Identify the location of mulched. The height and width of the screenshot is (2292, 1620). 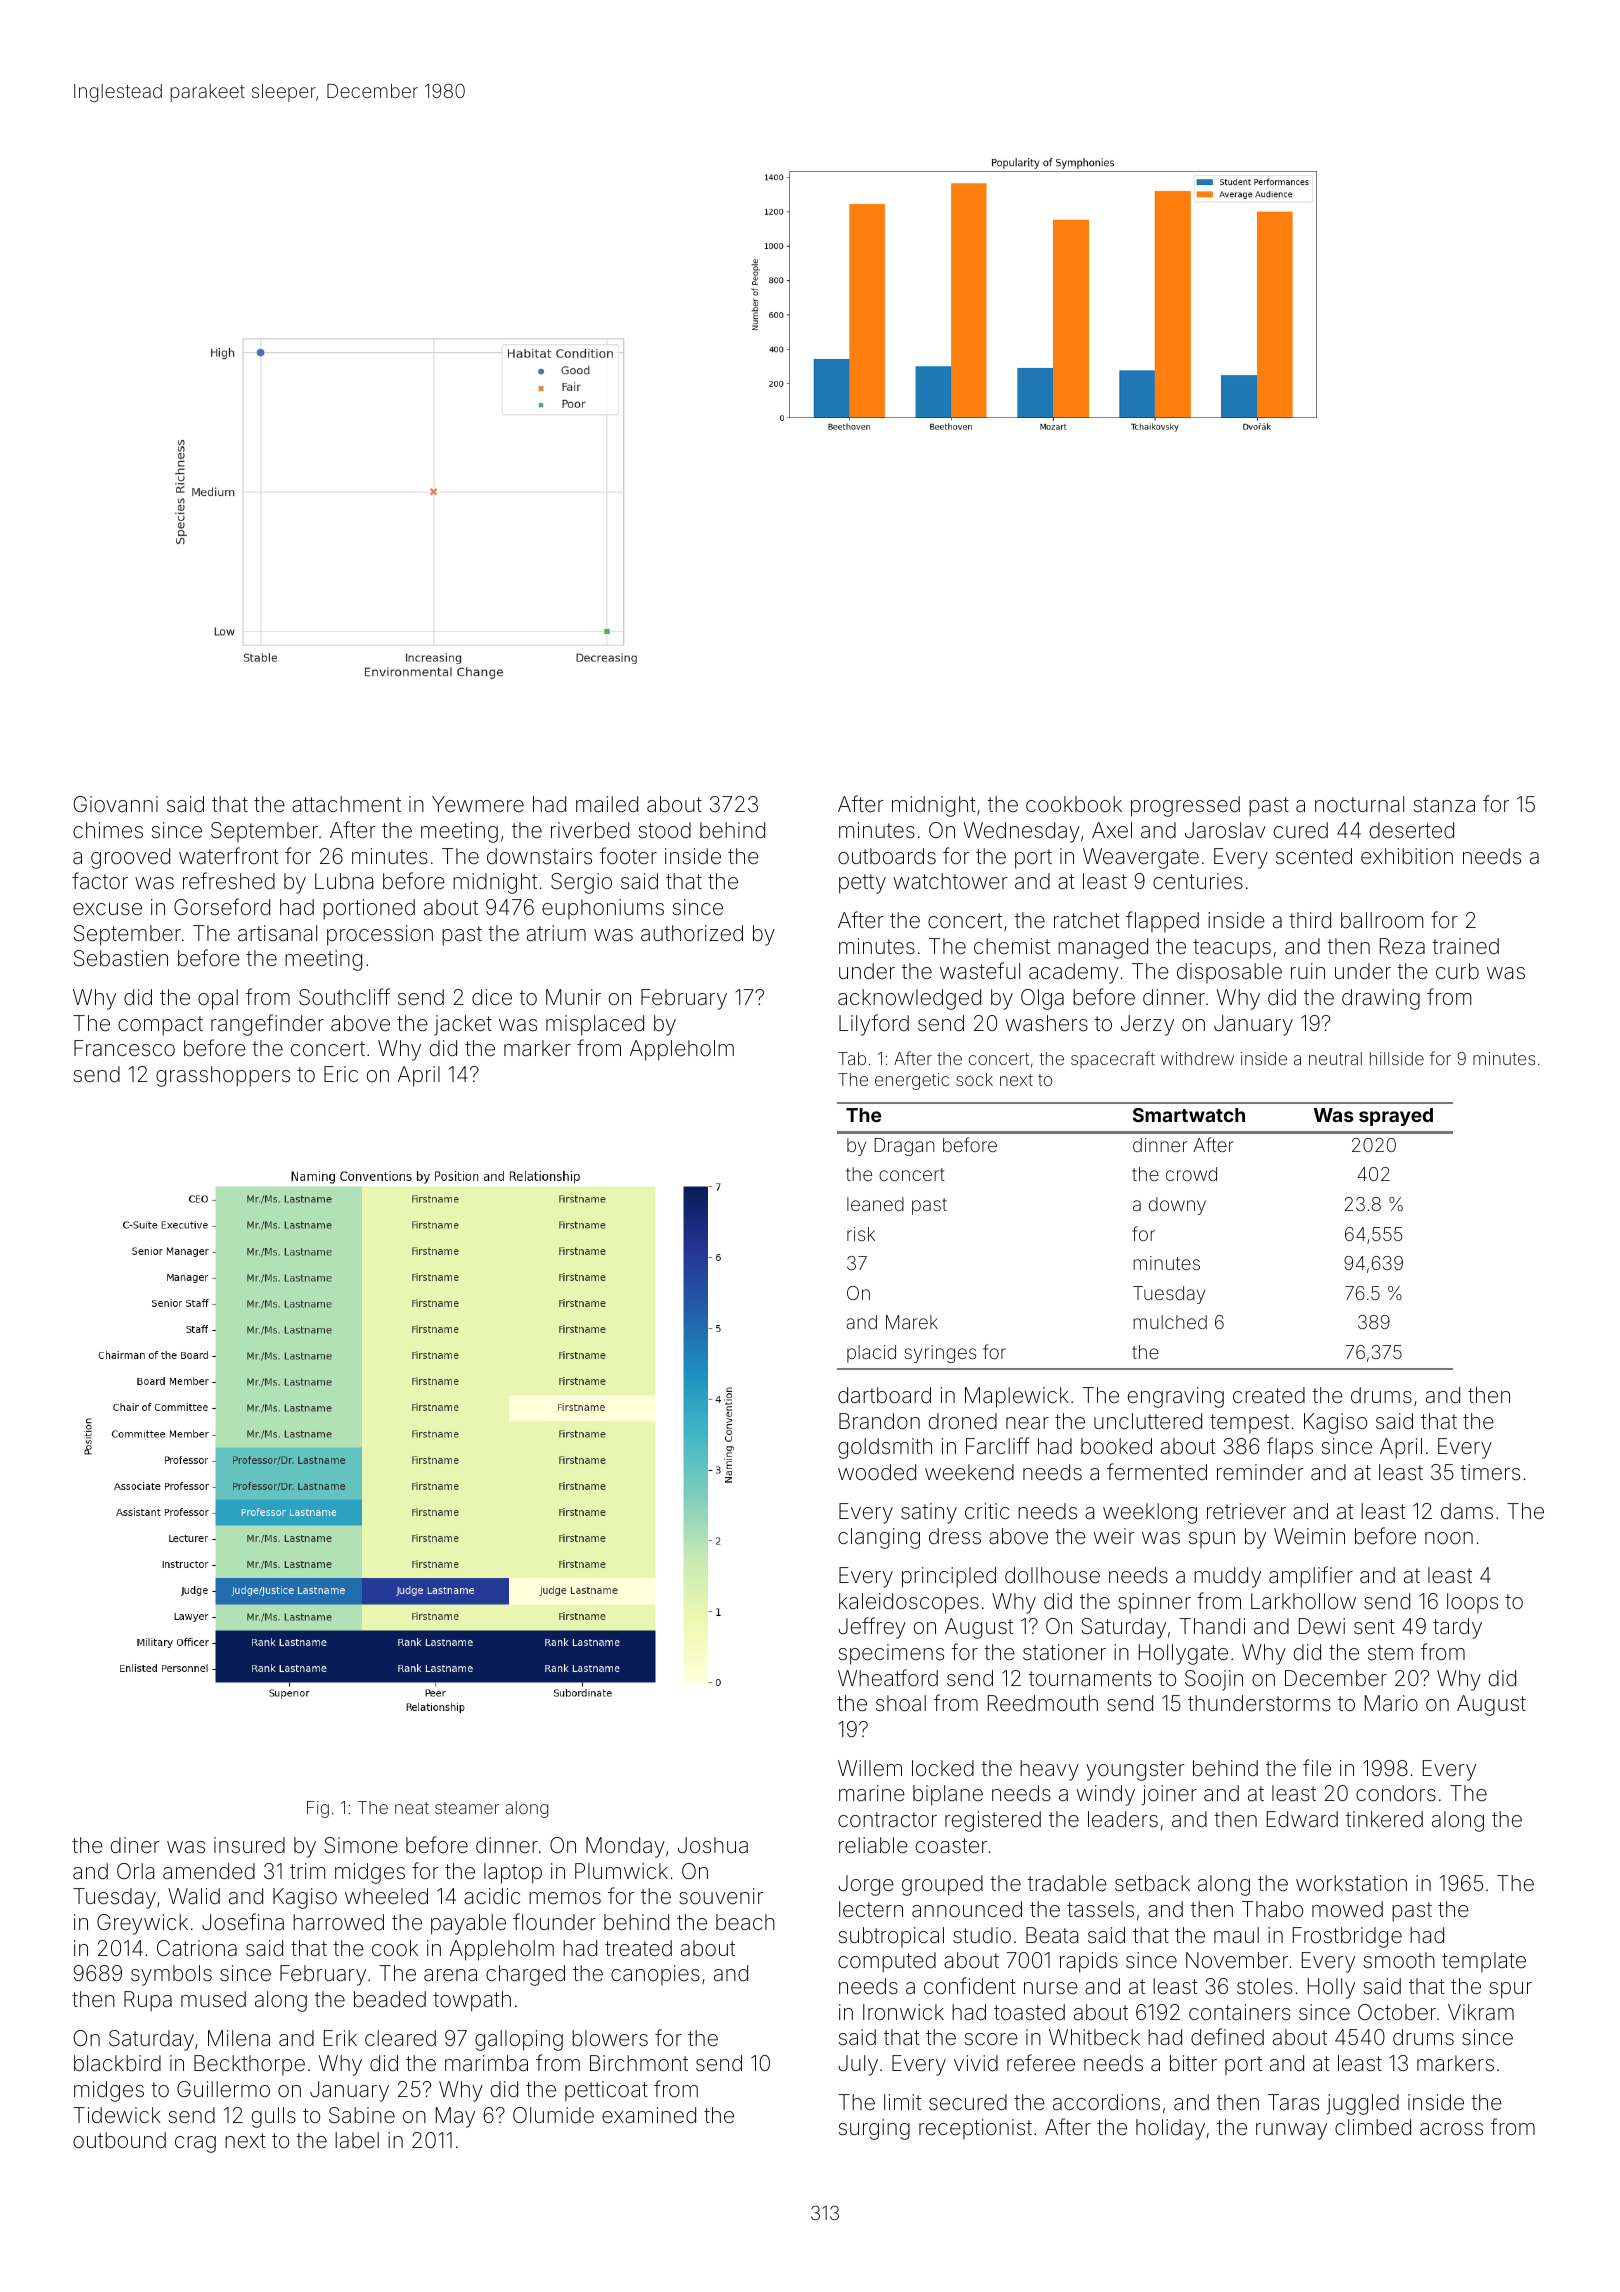
(1170, 1322).
